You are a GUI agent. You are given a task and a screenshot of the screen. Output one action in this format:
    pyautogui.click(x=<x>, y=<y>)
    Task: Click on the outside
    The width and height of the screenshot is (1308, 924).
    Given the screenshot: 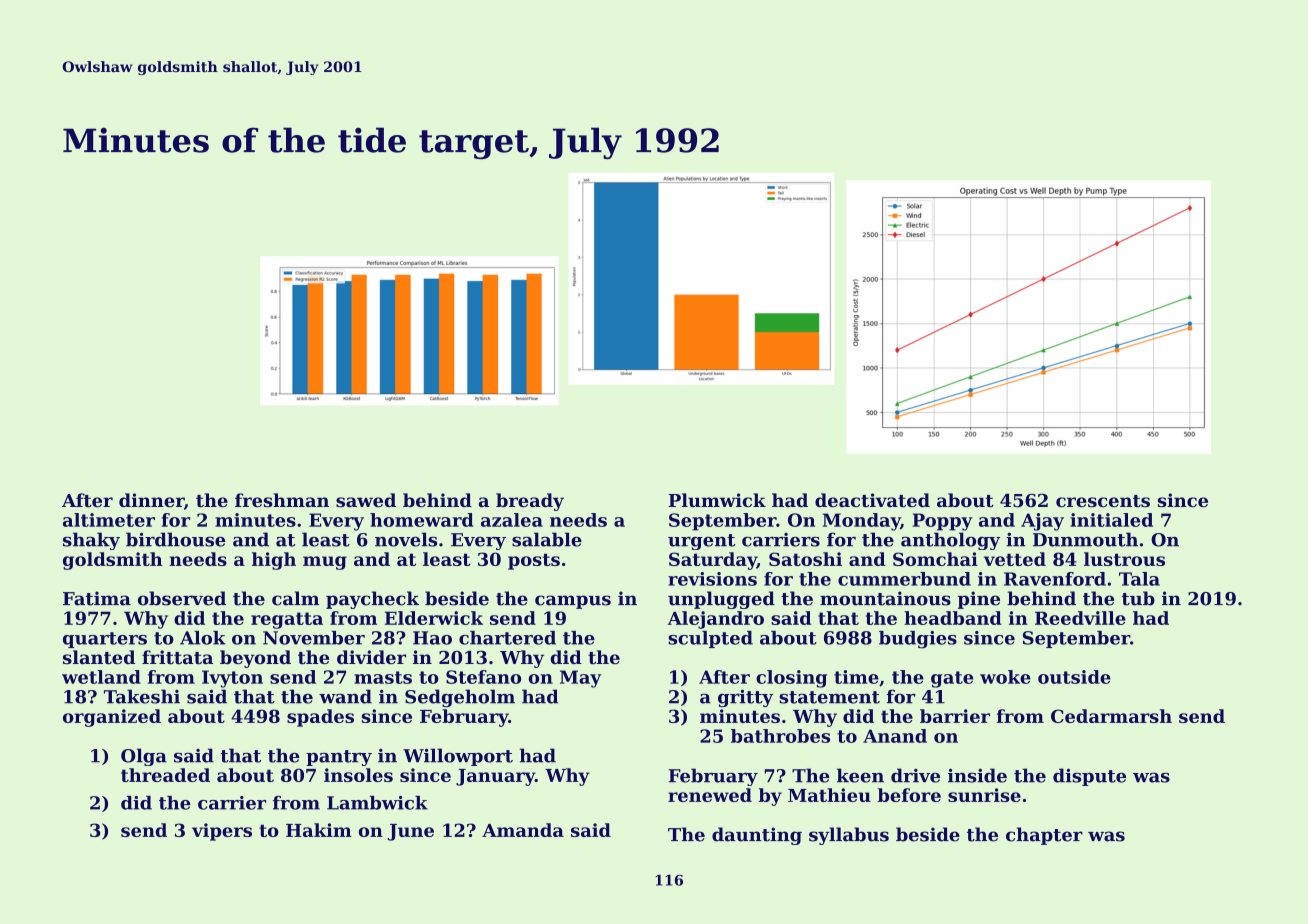 What is the action you would take?
    pyautogui.click(x=1074, y=677)
